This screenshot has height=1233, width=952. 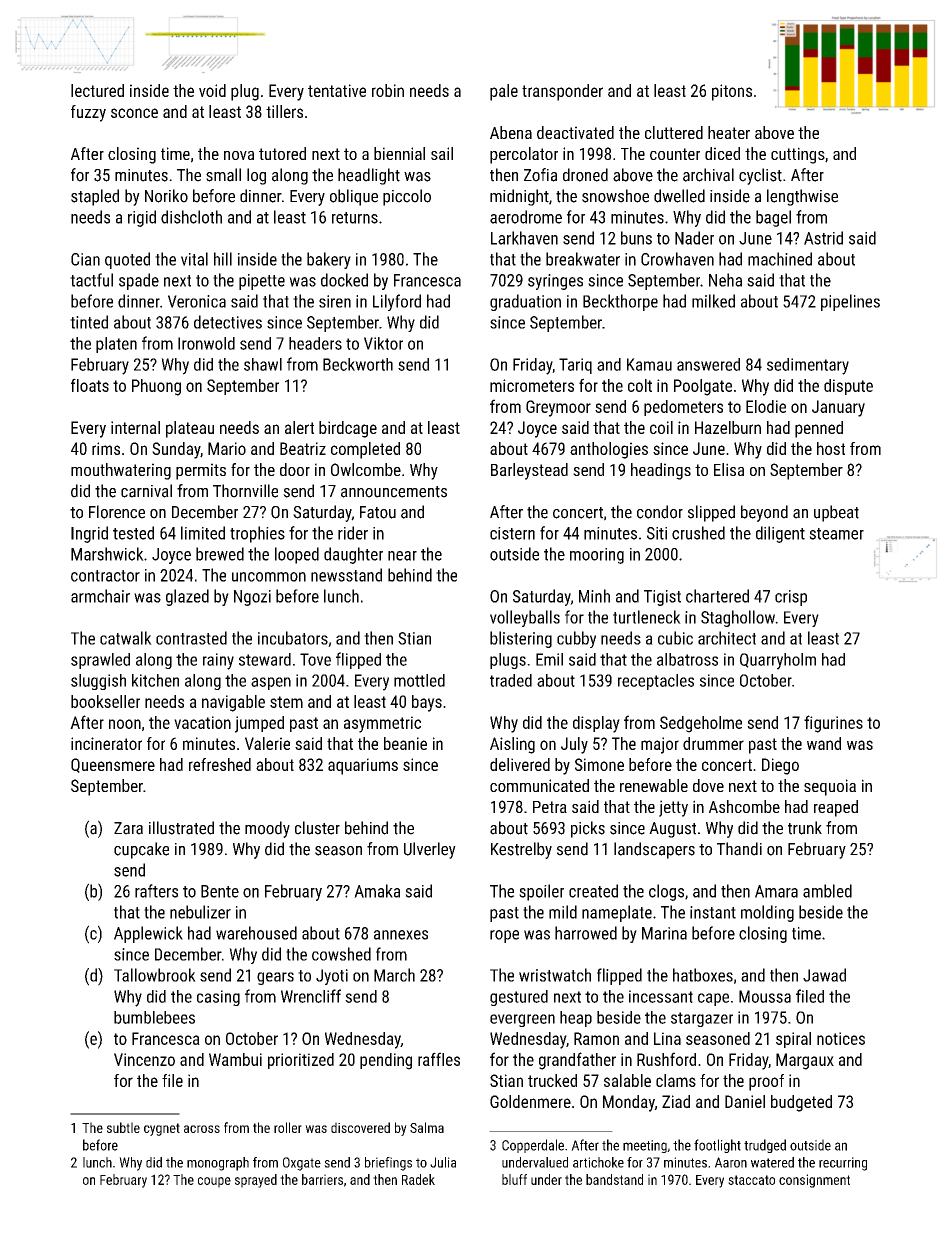 What do you see at coordinates (814, 1181) in the screenshot?
I see `consignment` at bounding box center [814, 1181].
